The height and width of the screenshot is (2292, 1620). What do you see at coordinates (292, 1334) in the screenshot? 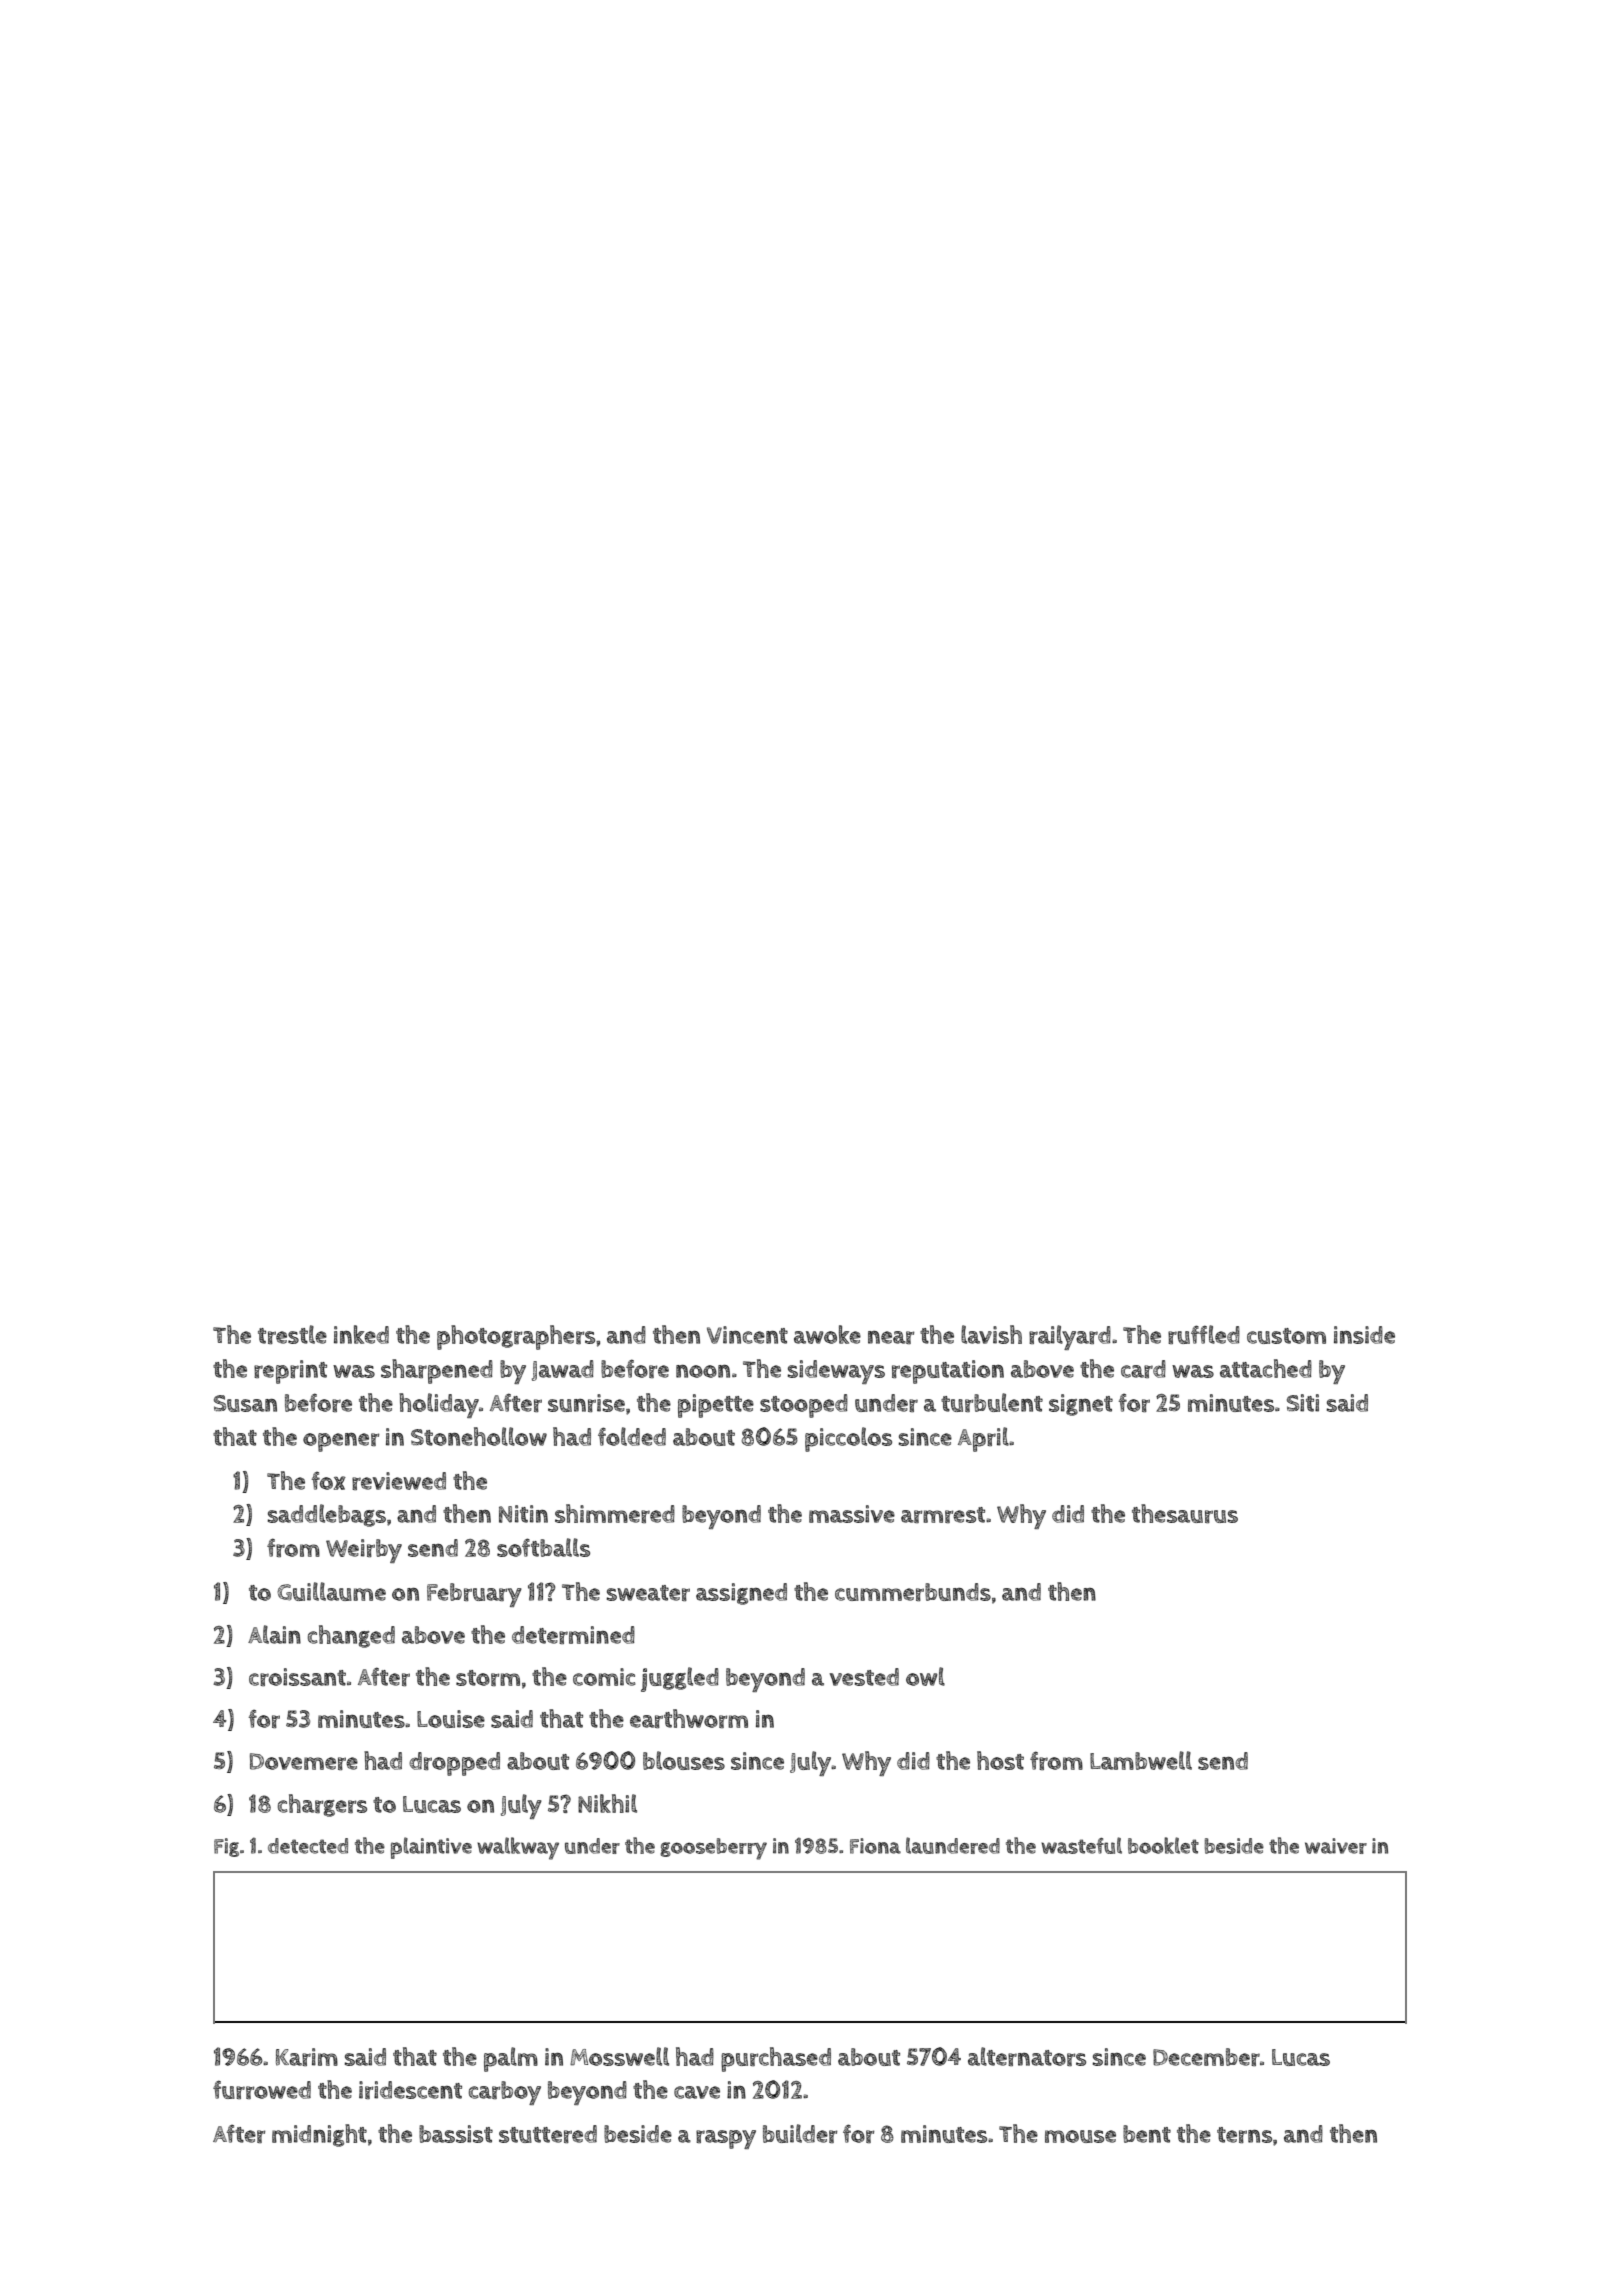
I see `trestle` at bounding box center [292, 1334].
